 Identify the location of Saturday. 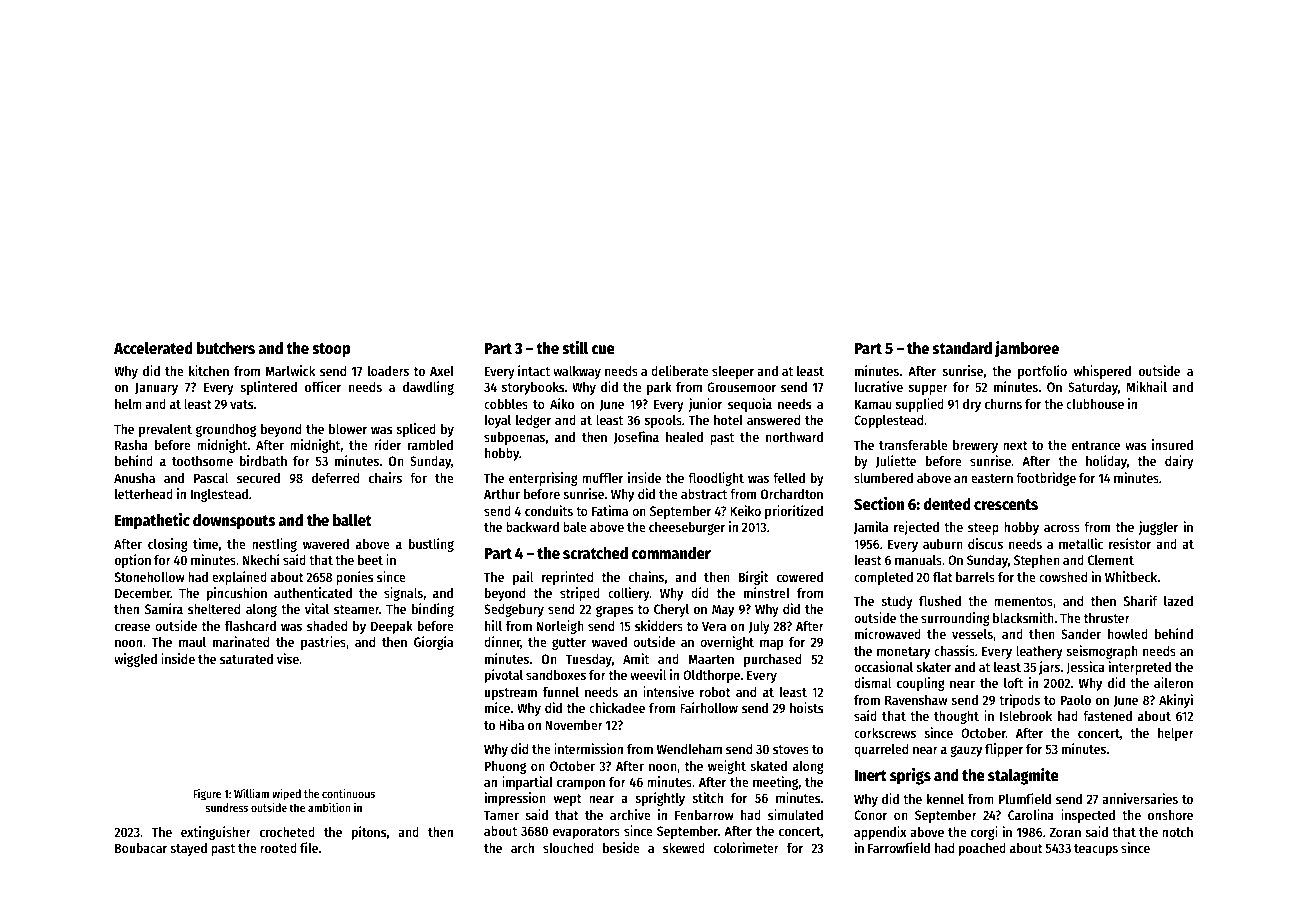
(1093, 388).
